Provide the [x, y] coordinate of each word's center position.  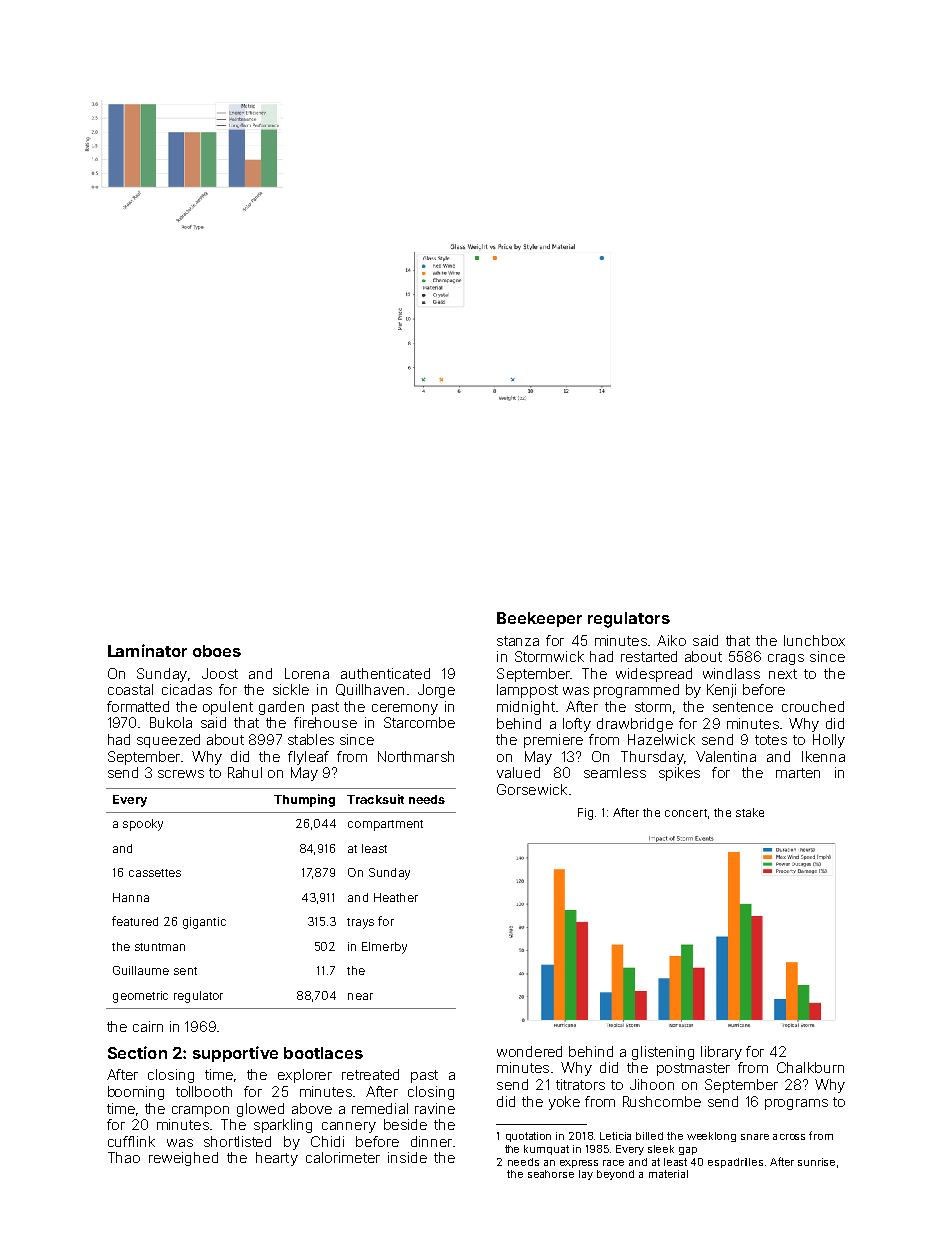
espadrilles [735, 1163]
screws [181, 774]
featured [135, 921]
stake [750, 812]
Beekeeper [539, 619]
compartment [385, 825]
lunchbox [814, 640]
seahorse [551, 1174]
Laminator [147, 650]
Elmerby [384, 948]
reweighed [183, 1159]
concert [686, 813]
